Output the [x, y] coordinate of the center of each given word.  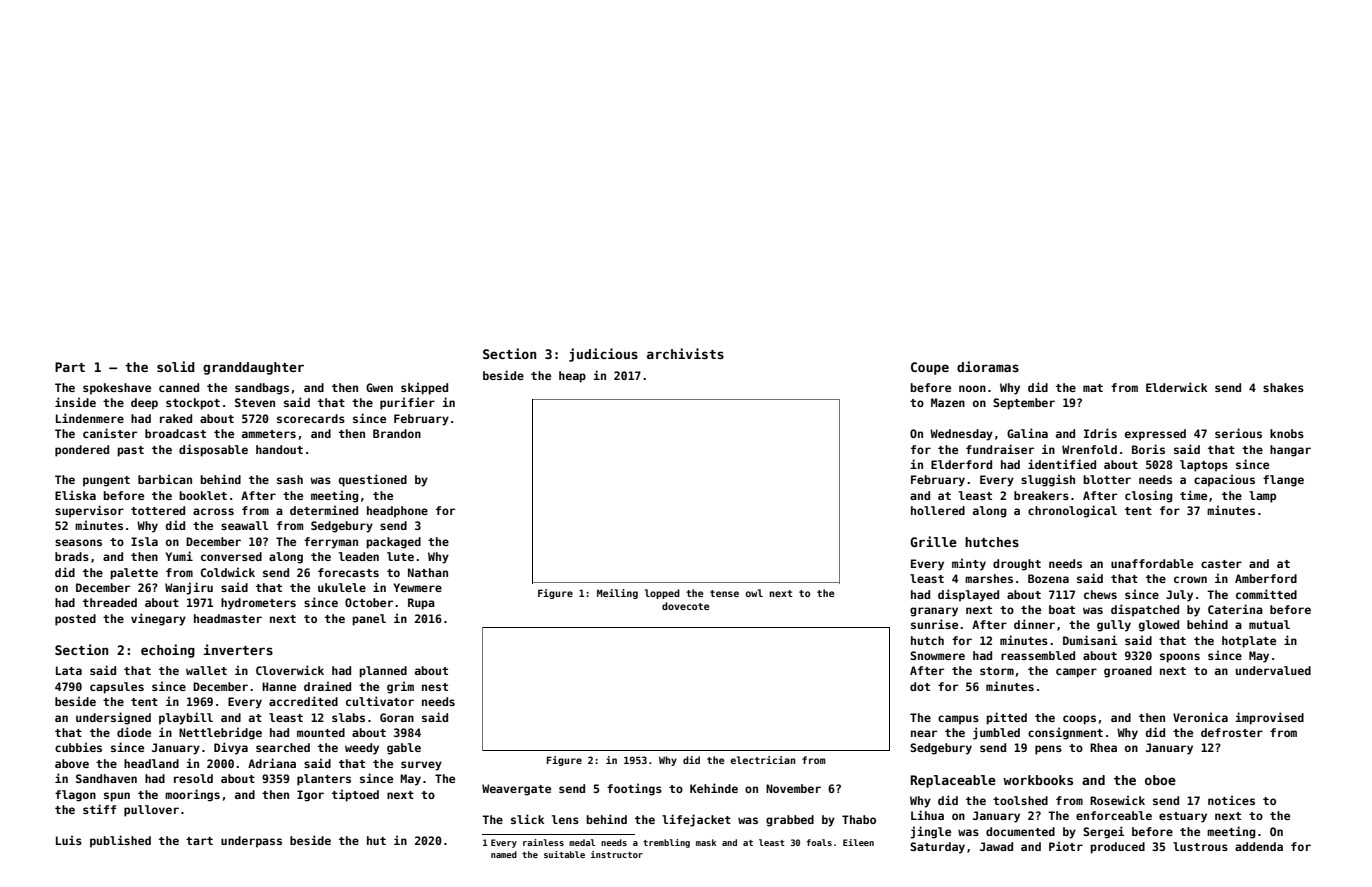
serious [1238, 433]
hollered [938, 510]
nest [435, 687]
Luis [69, 840]
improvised [1269, 718]
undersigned [113, 718]
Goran [397, 717]
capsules [117, 688]
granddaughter [253, 368]
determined [324, 510]
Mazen [948, 402]
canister [110, 433]
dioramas [988, 366]
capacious [1224, 480]
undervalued [1273, 670]
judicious [603, 355]
